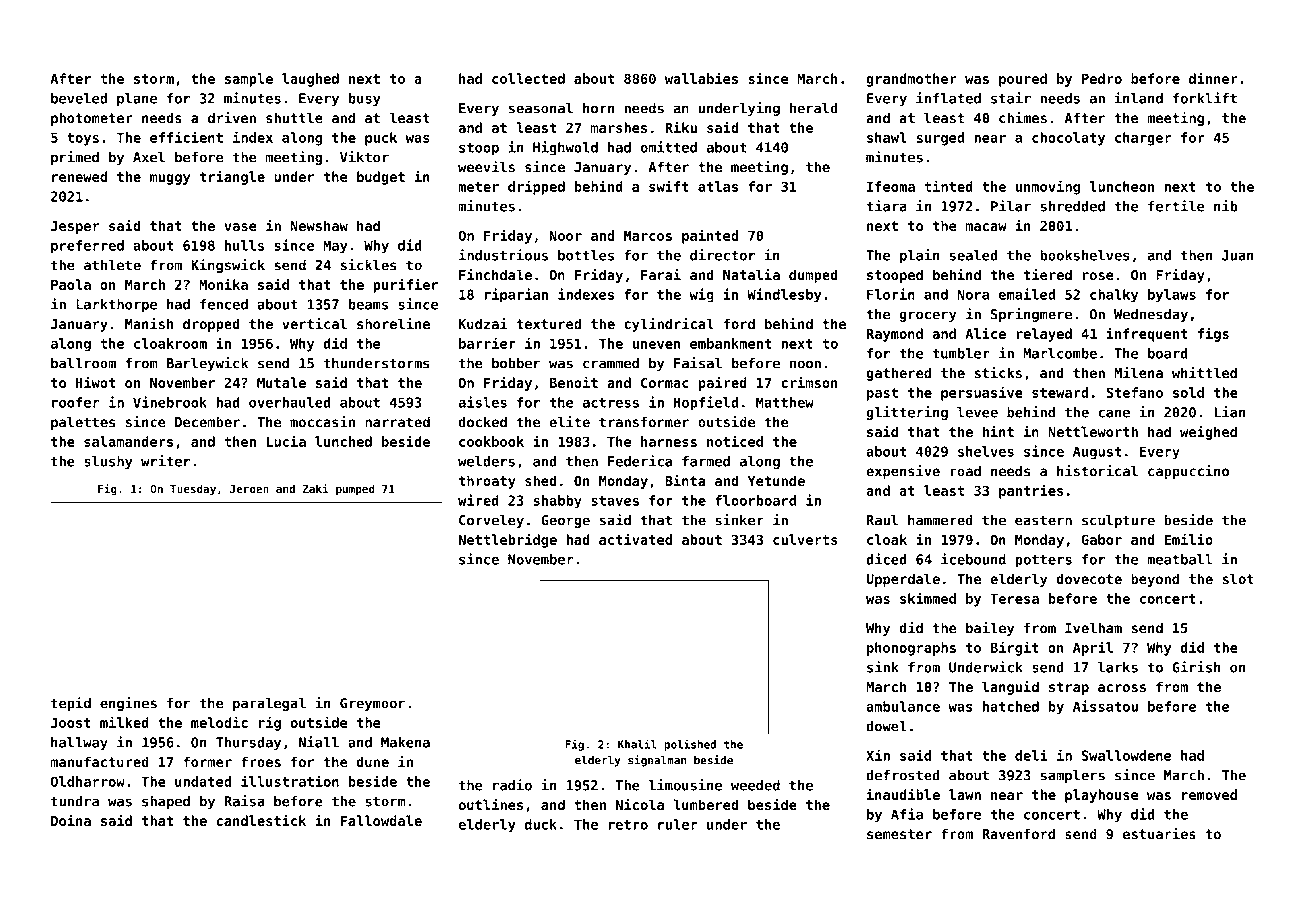 Image resolution: width=1308 pixels, height=924 pixels. I want to click on Jeroen, so click(249, 489).
